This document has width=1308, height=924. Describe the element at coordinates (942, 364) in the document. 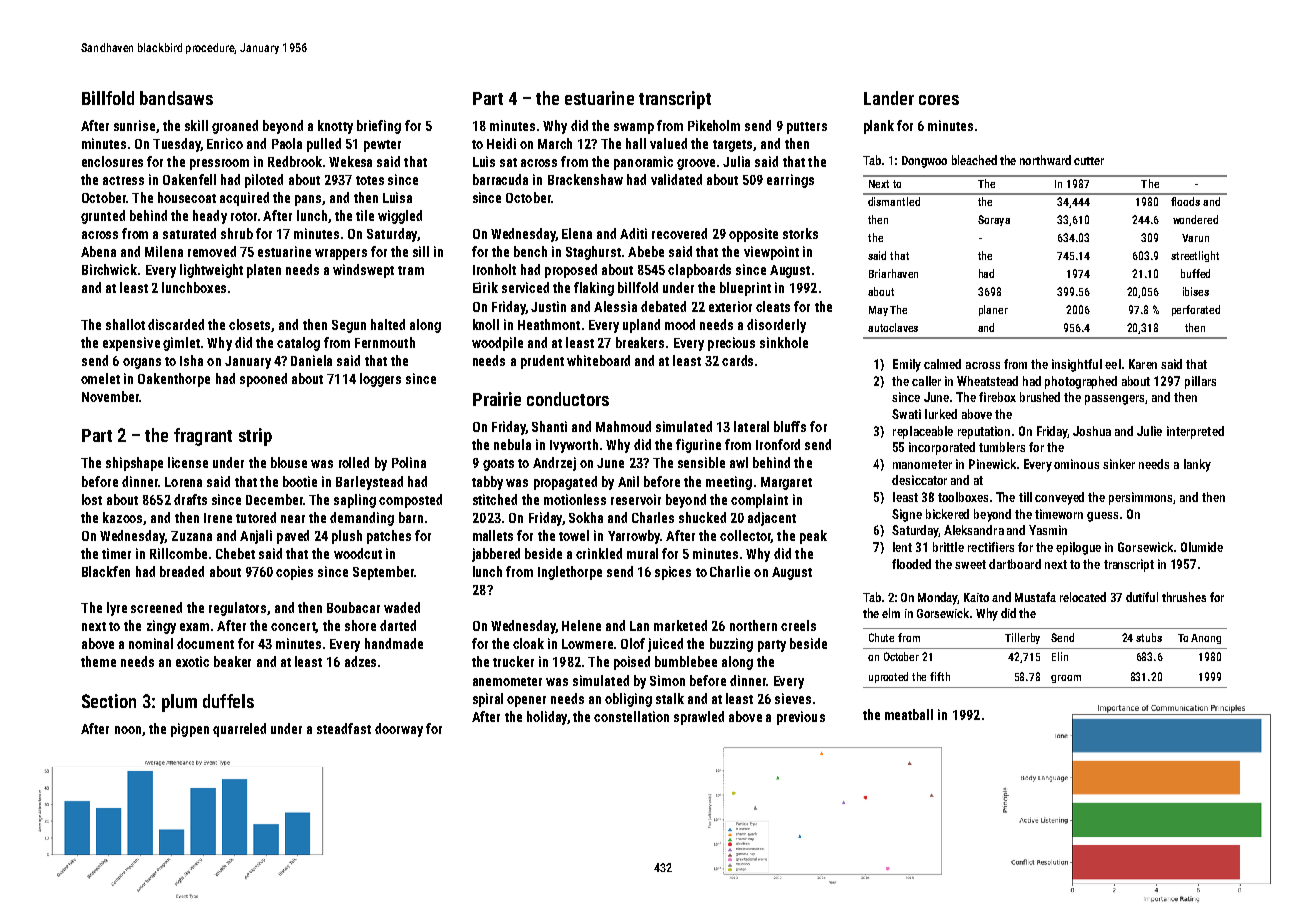

I see `calmed` at that location.
